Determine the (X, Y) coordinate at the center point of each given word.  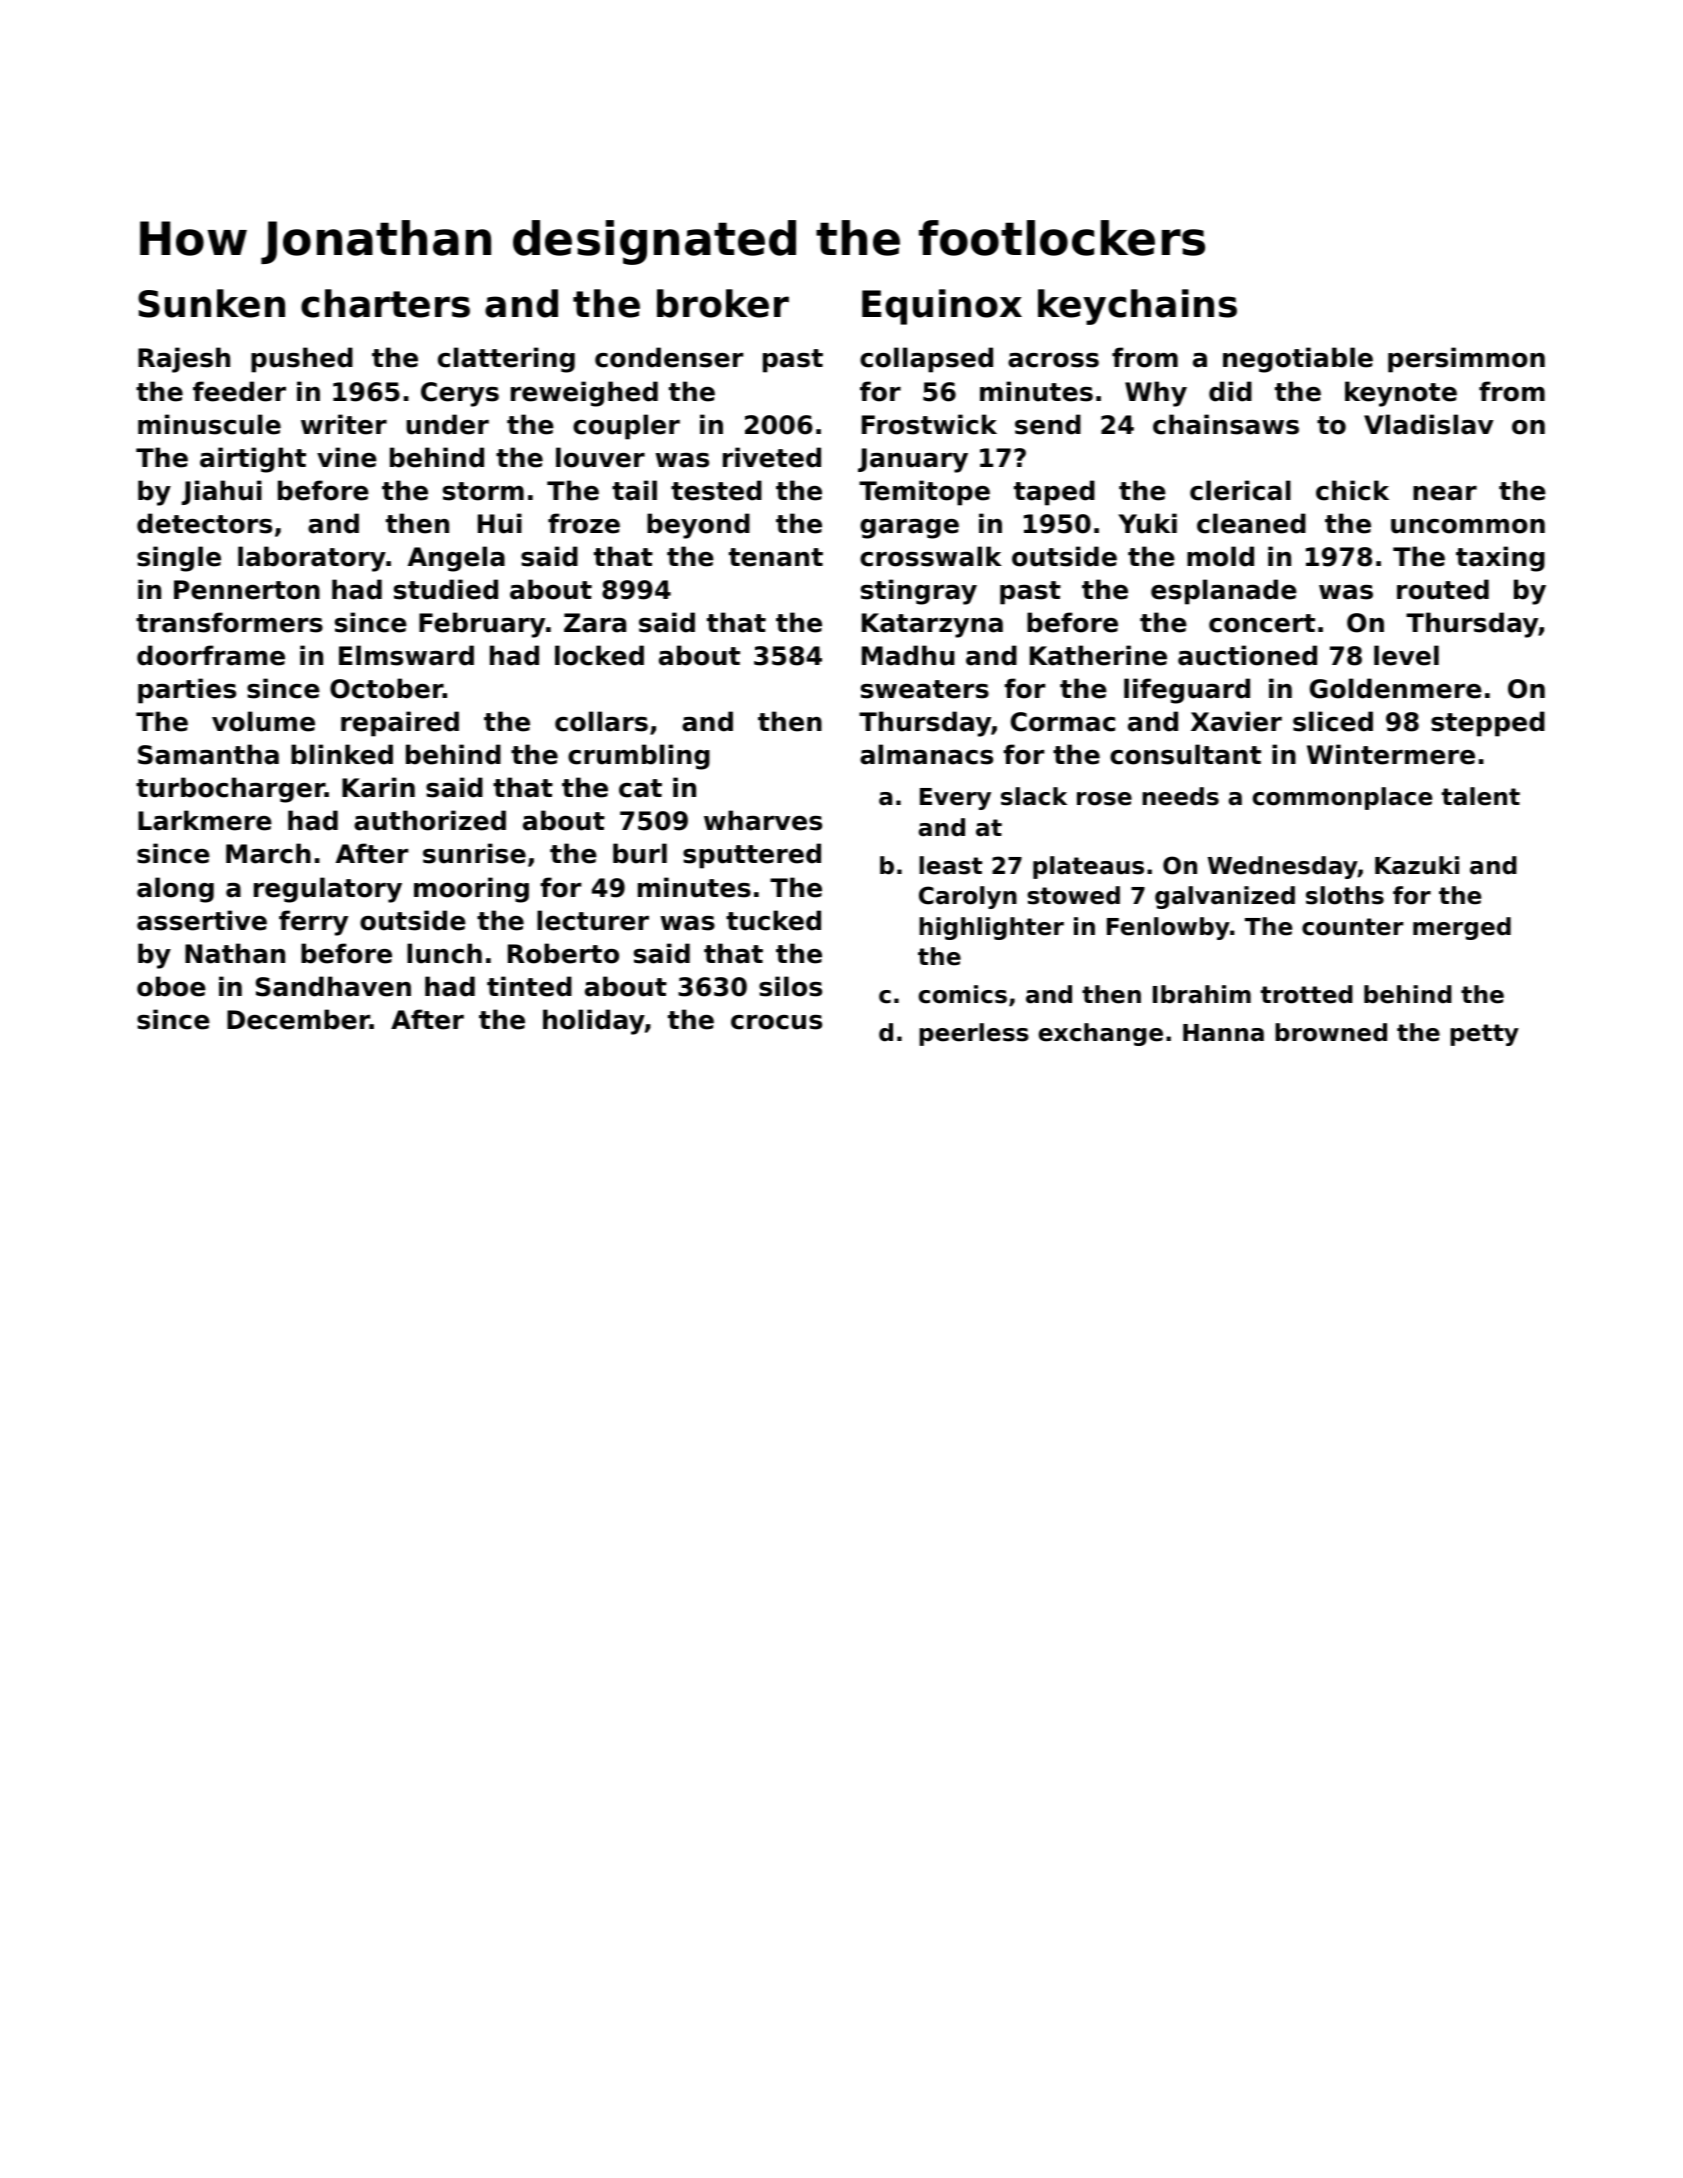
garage (909, 529)
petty (1484, 1035)
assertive (202, 920)
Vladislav (1429, 424)
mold (1220, 556)
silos (790, 986)
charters (385, 303)
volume (263, 721)
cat (640, 788)
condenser (669, 357)
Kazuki (1417, 865)
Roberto (563, 953)
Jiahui (222, 492)
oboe (171, 986)
